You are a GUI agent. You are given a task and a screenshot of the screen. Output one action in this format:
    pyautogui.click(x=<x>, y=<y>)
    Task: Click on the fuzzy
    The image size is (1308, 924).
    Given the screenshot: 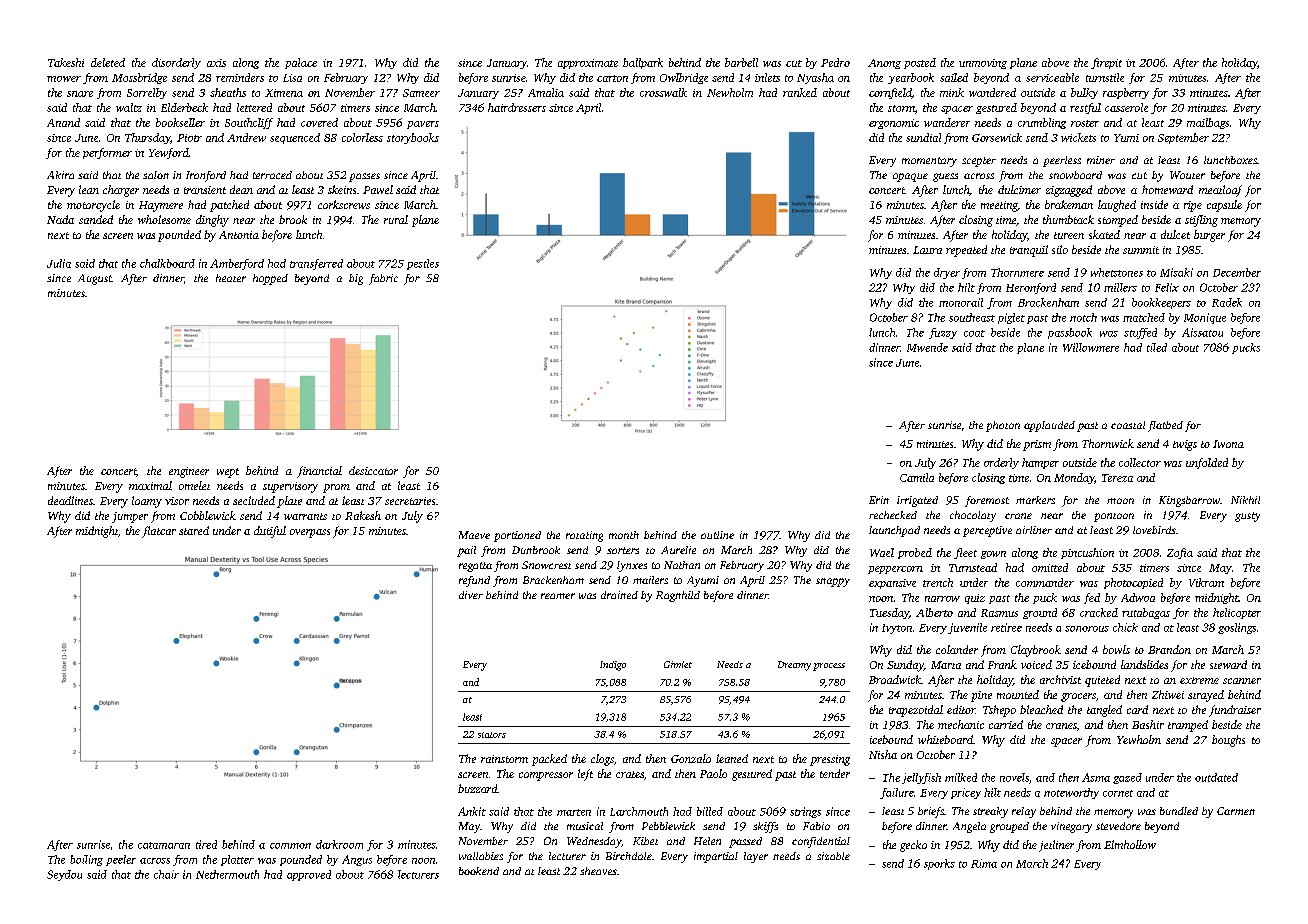 What is the action you would take?
    pyautogui.click(x=943, y=333)
